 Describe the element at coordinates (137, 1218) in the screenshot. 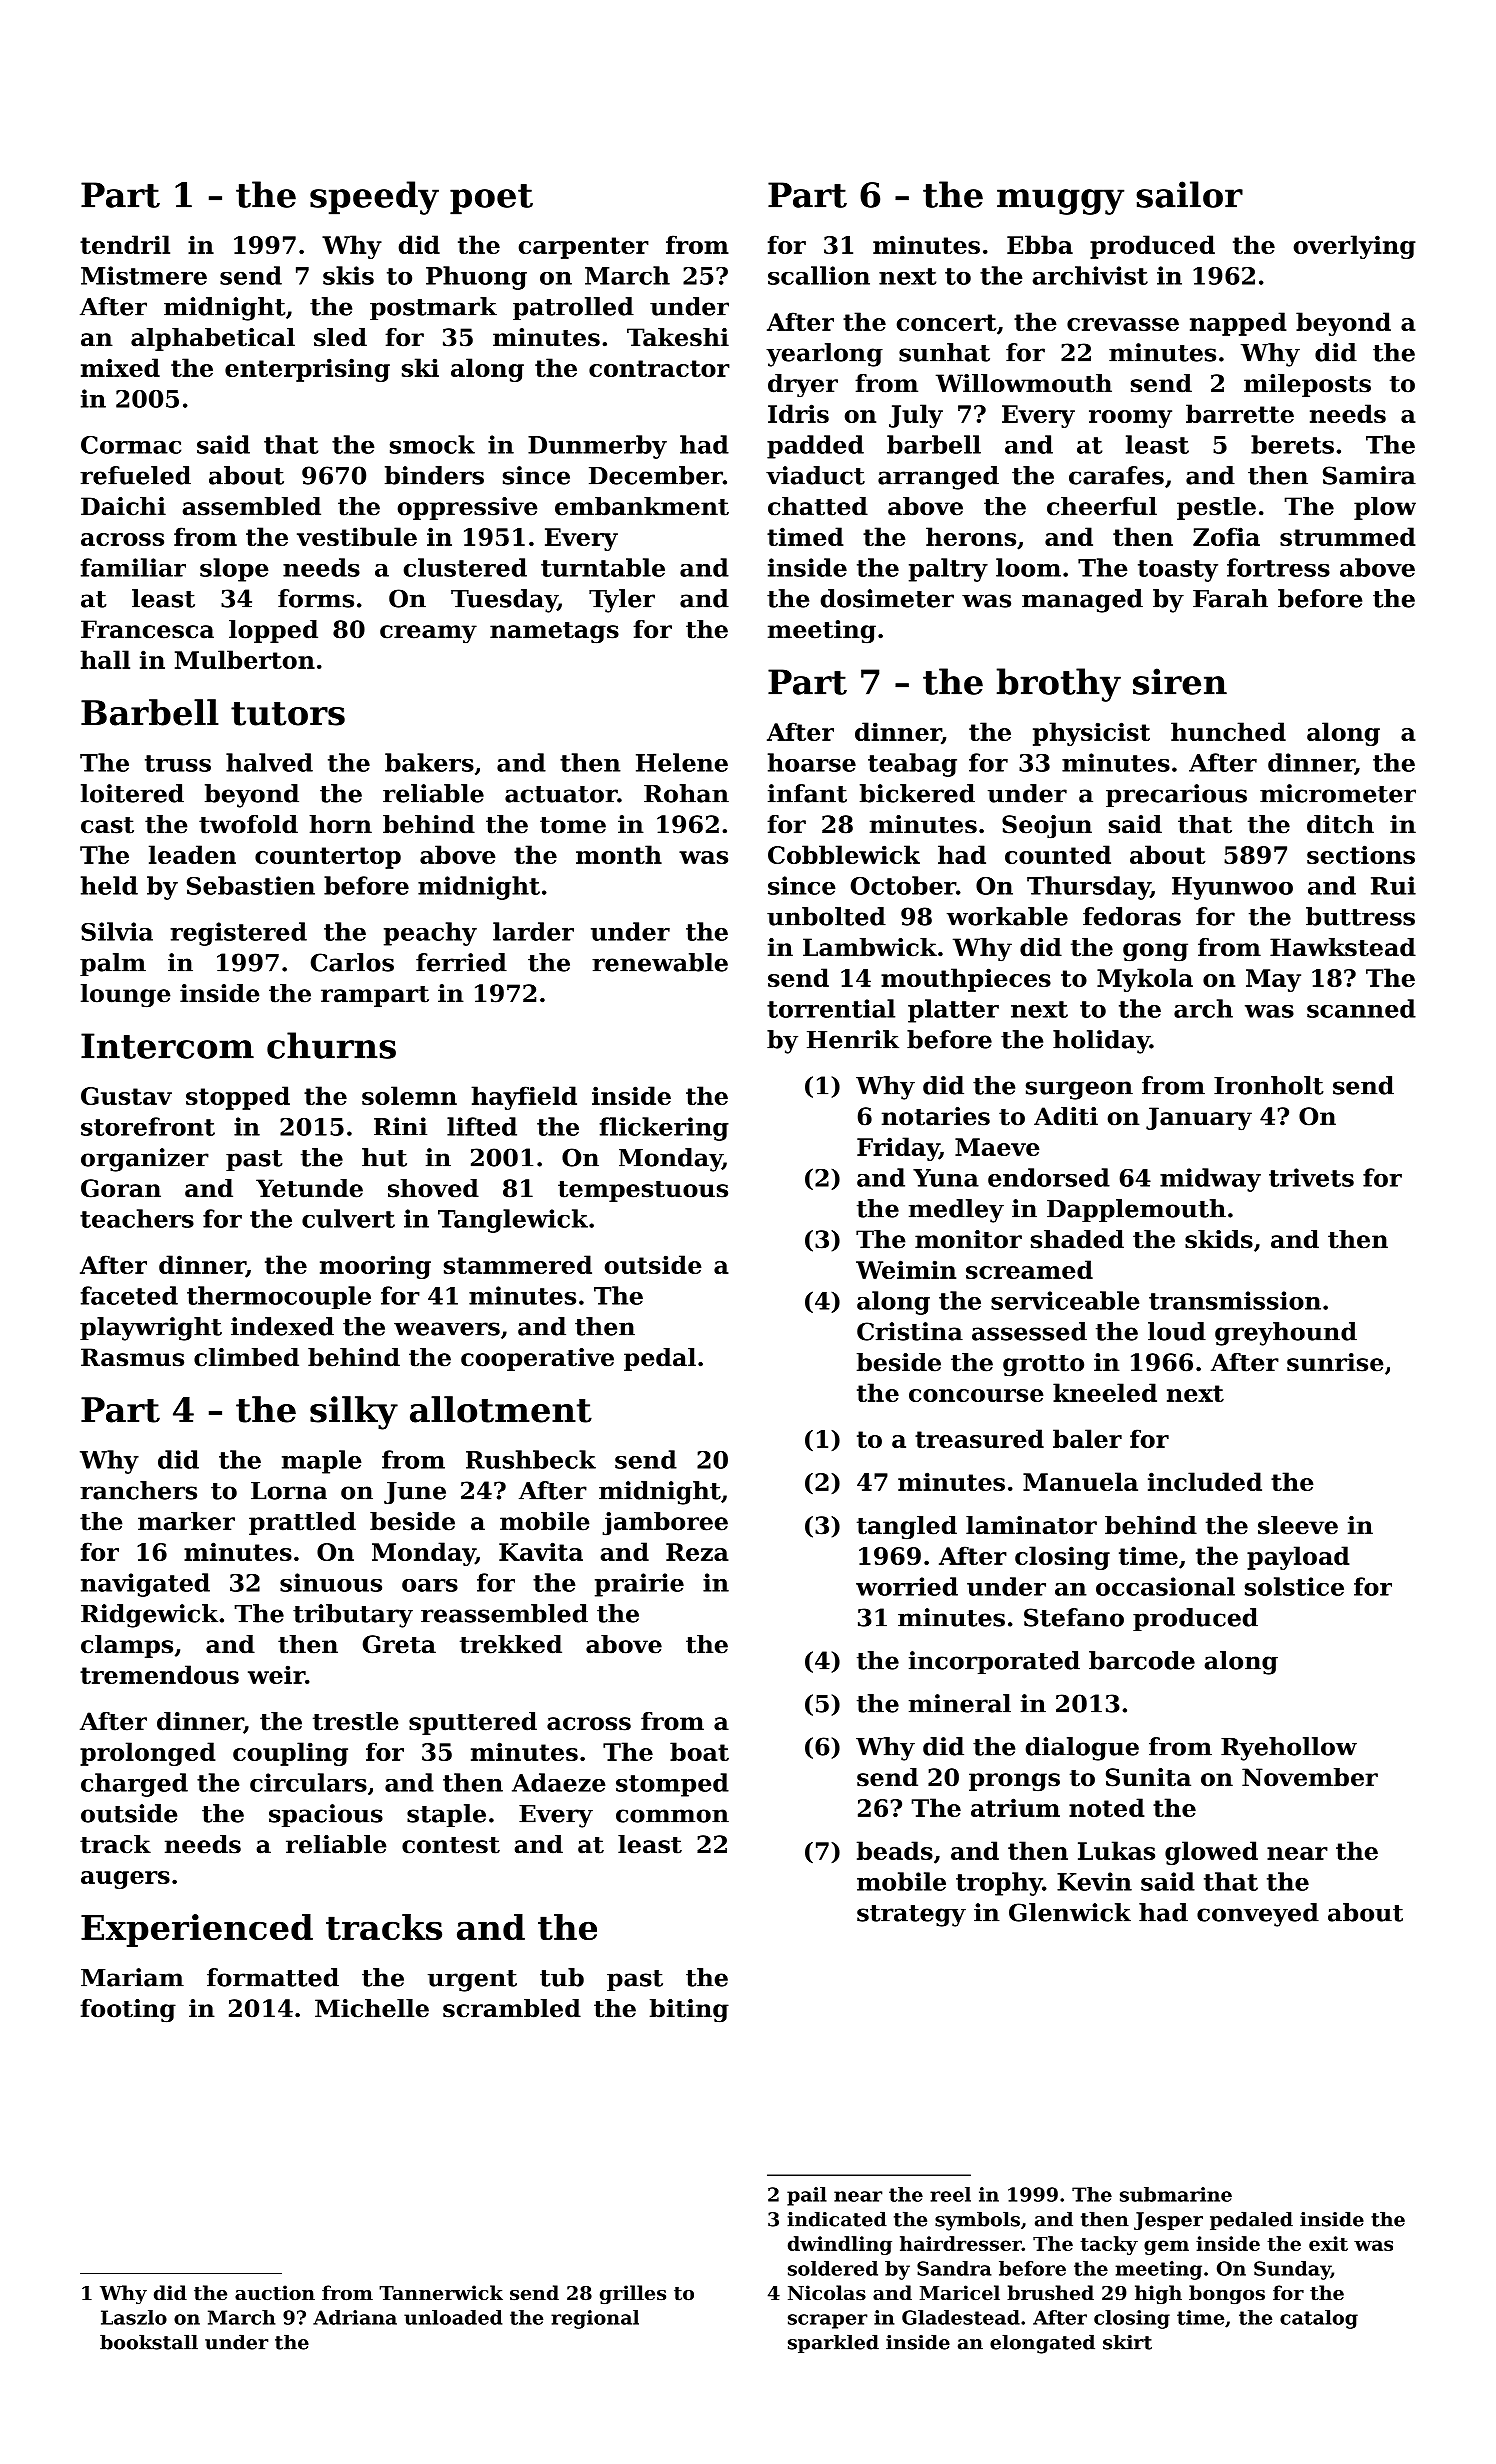

I see `teachers` at that location.
